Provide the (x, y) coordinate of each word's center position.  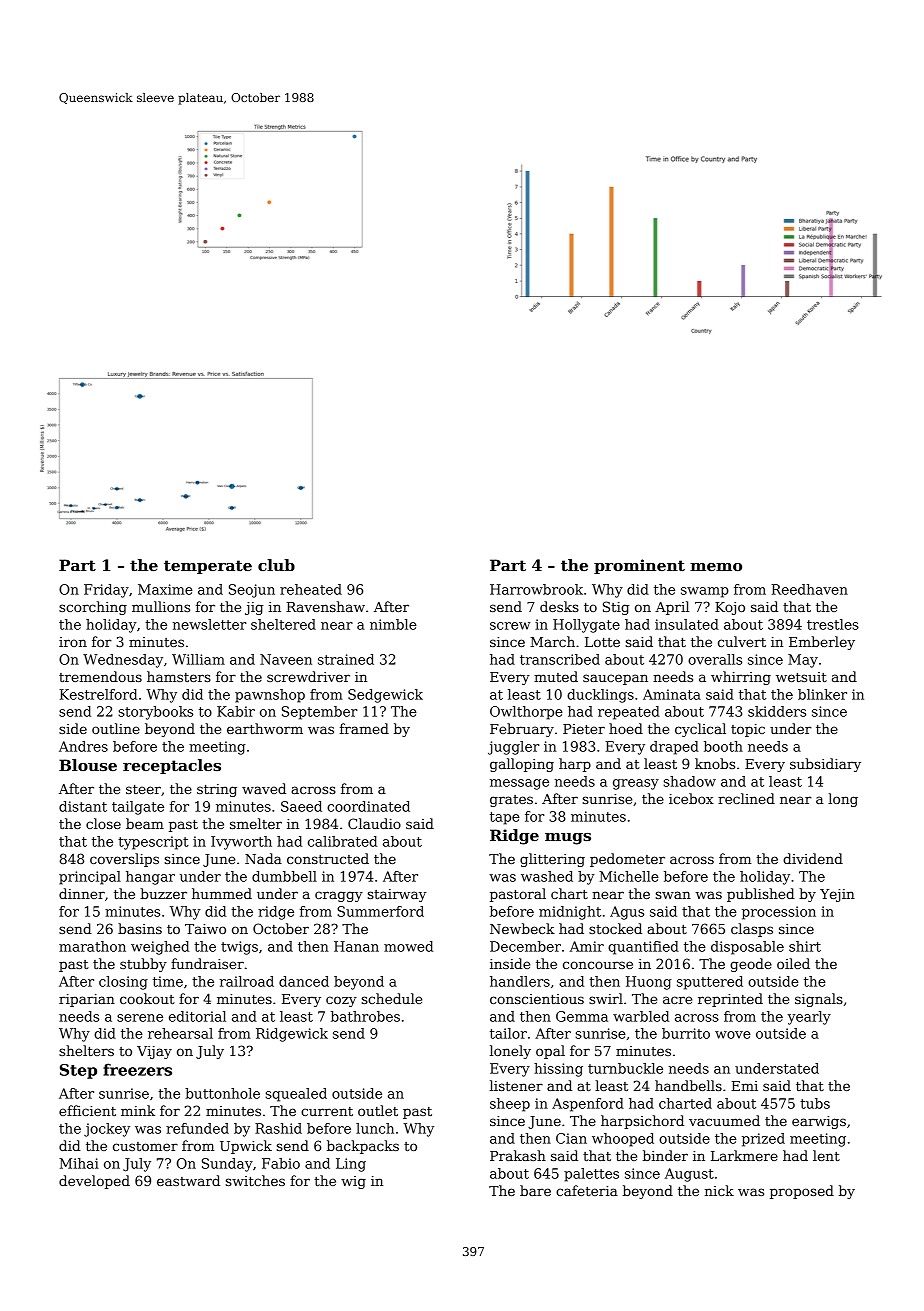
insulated (687, 624)
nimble (393, 624)
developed (94, 1182)
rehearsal (180, 1033)
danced (304, 981)
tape (505, 818)
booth (723, 746)
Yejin (837, 895)
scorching (93, 608)
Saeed (301, 806)
